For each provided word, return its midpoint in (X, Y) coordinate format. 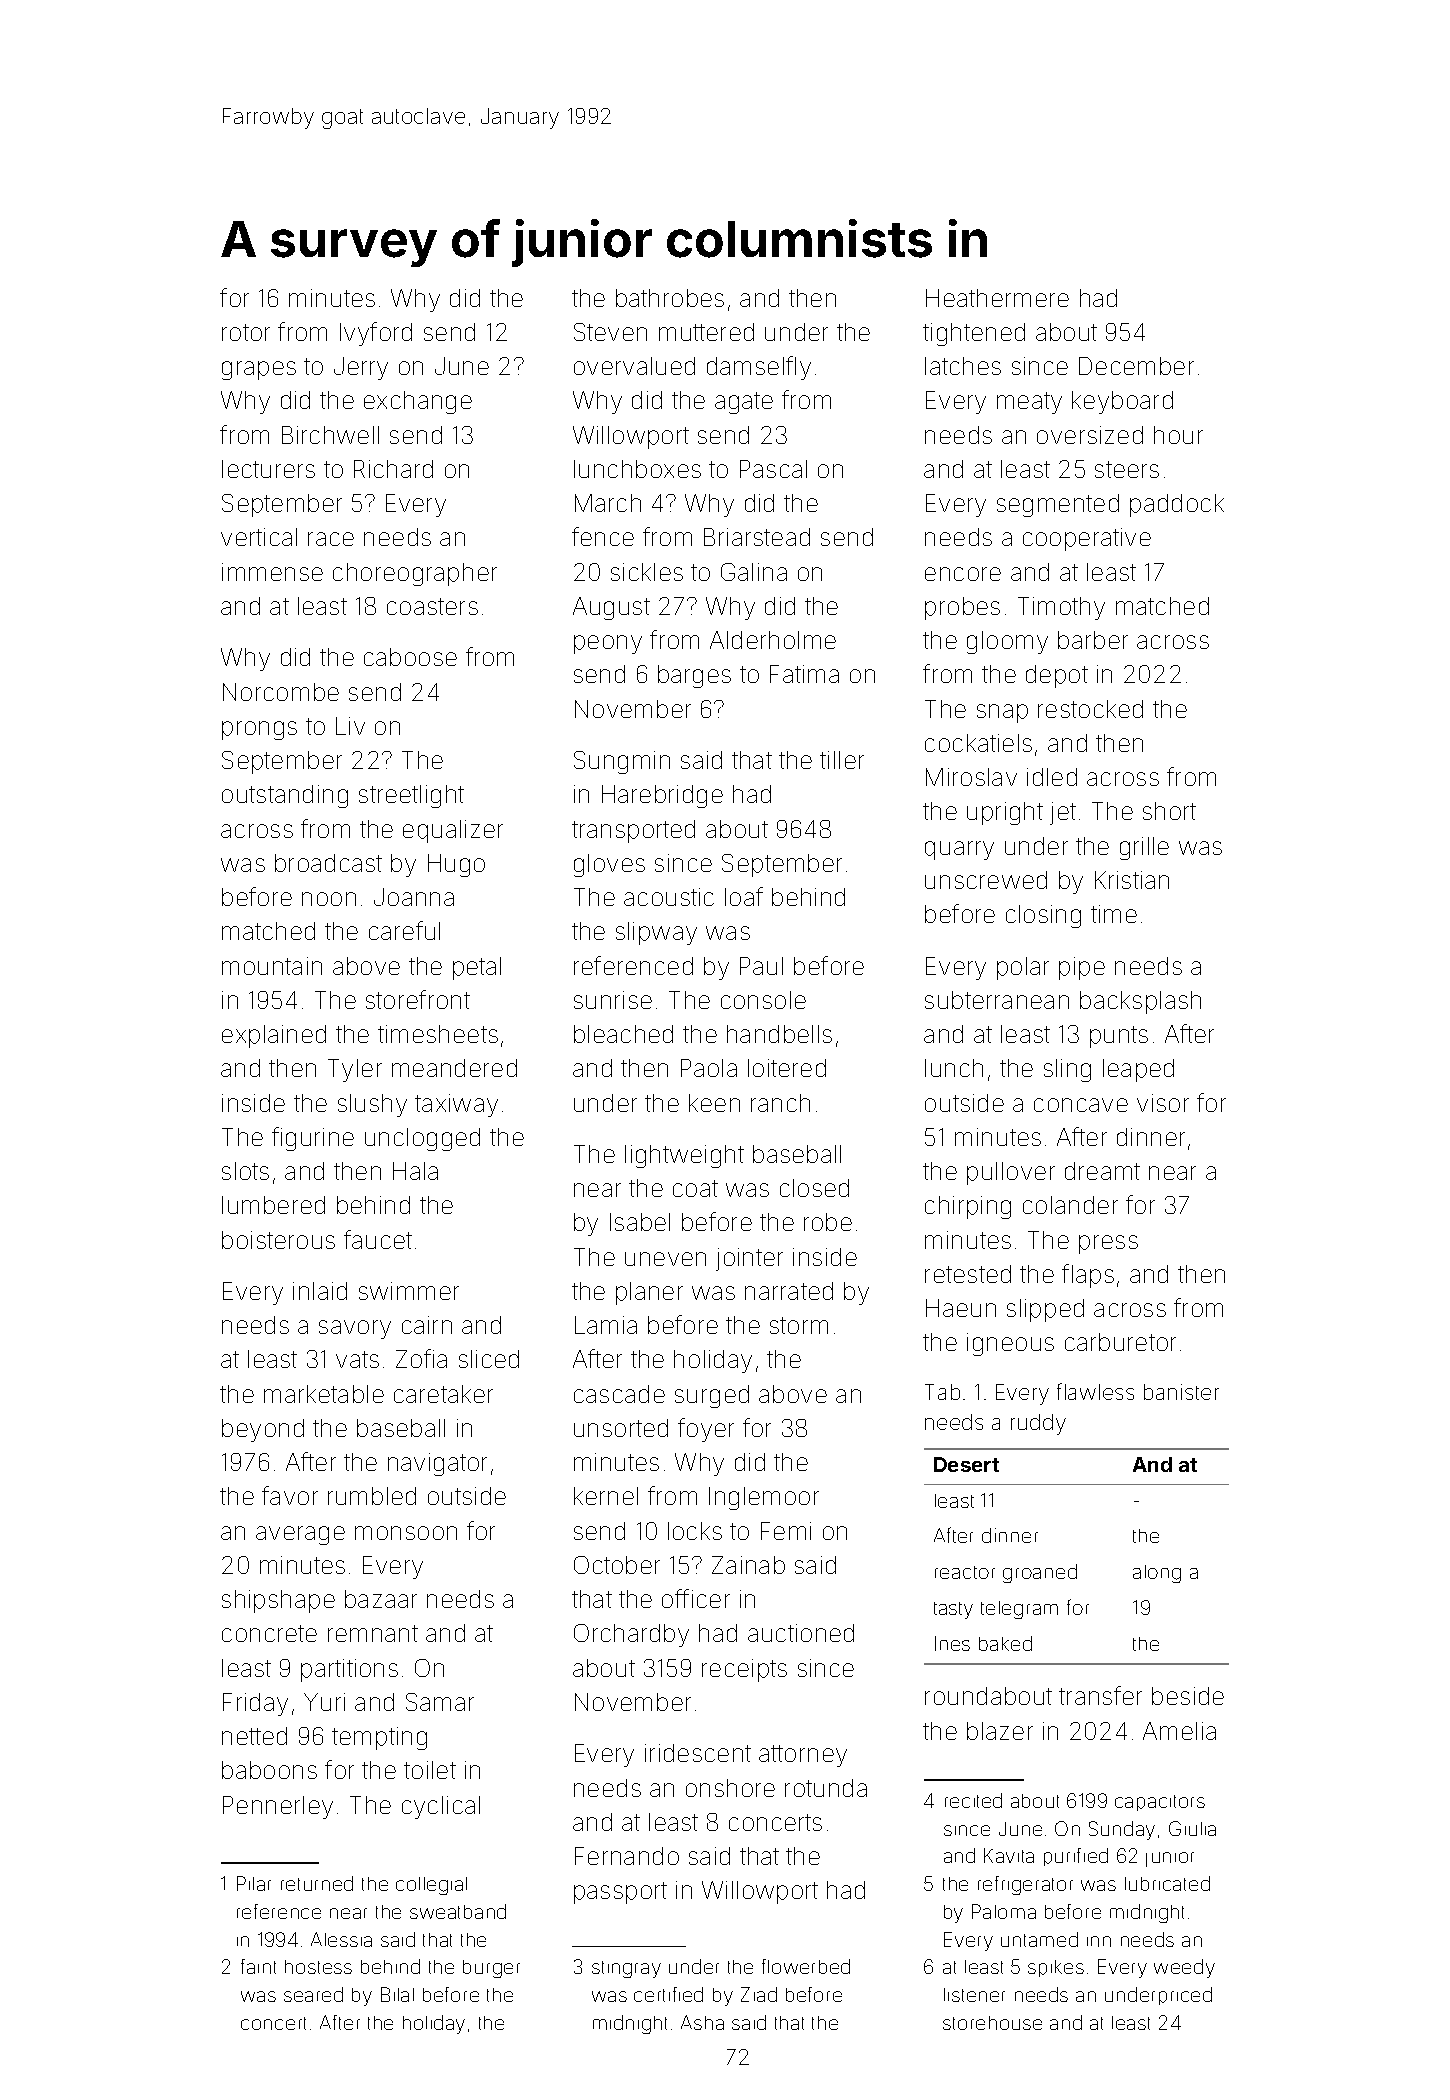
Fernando (627, 1856)
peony (608, 644)
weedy (1184, 1968)
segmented (1058, 505)
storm (799, 1325)
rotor (246, 332)
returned (317, 1883)
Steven (610, 332)
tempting (379, 1738)
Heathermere (997, 298)
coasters (432, 606)
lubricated (1167, 1883)
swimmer (409, 1291)
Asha (702, 2022)
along (1157, 1574)
